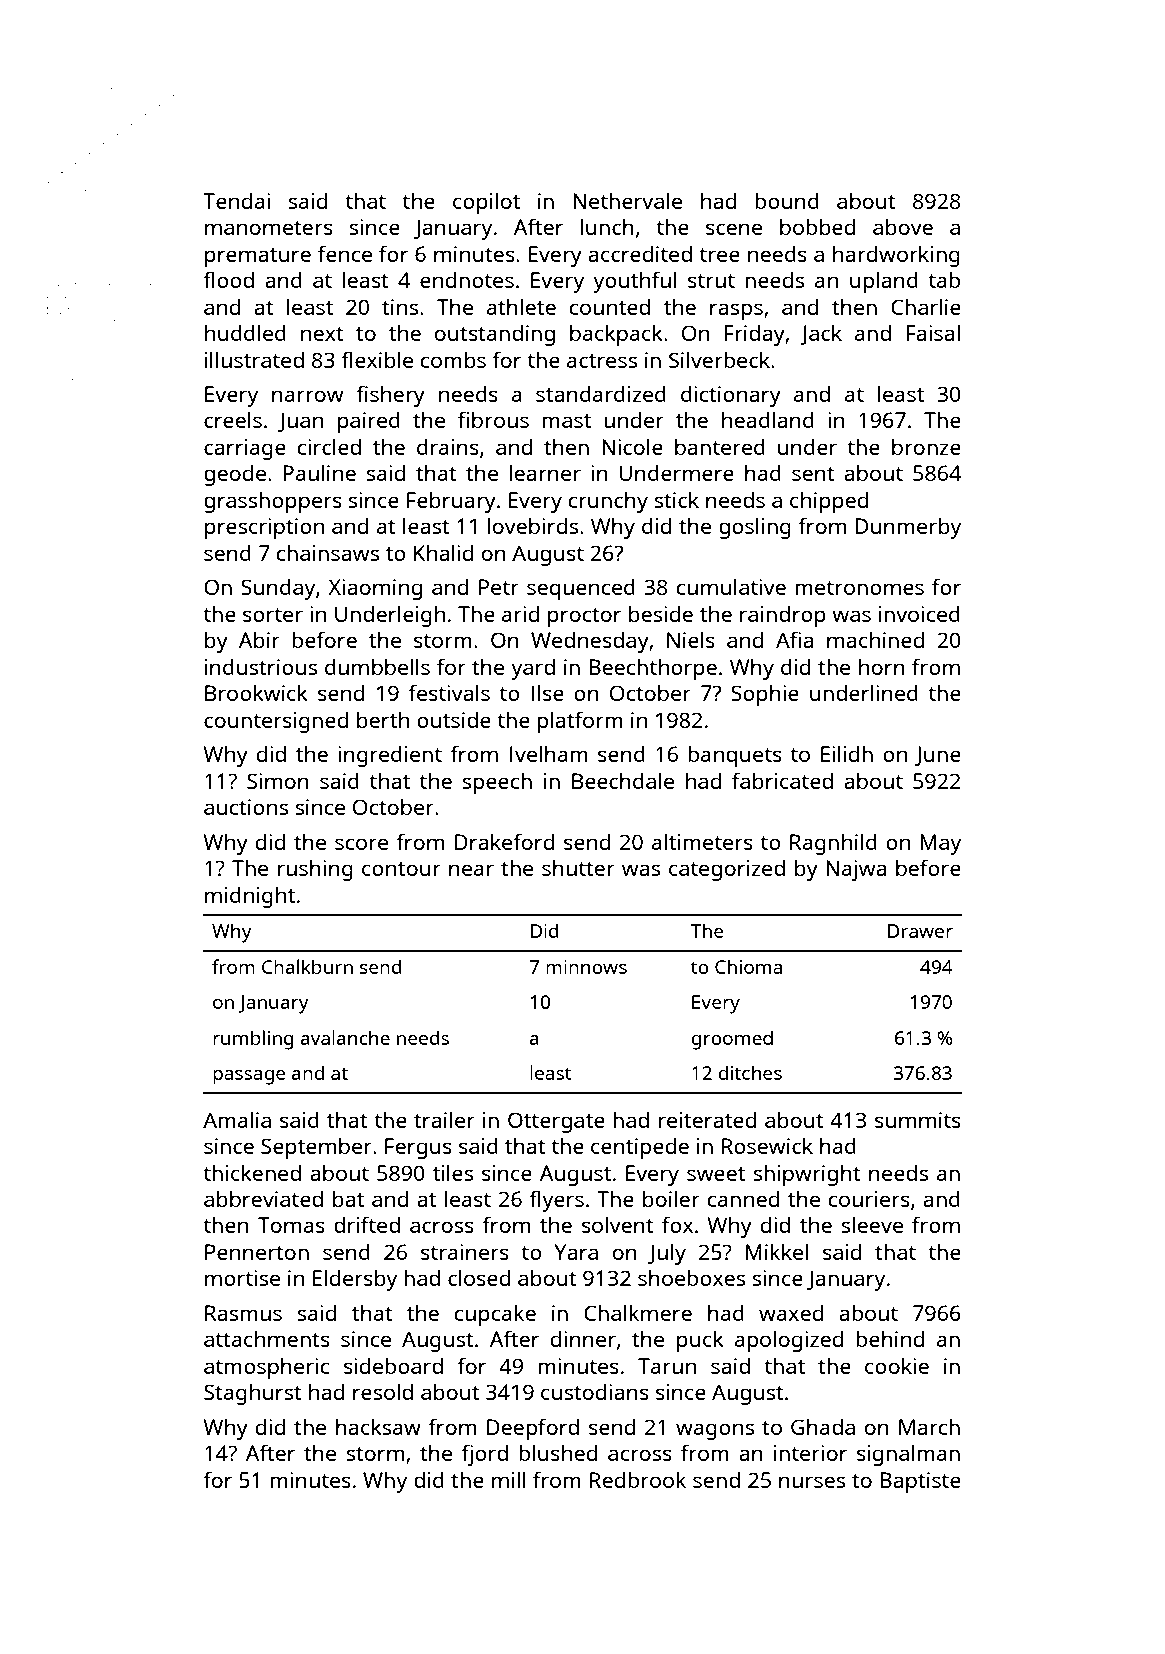  What do you see at coordinates (627, 200) in the screenshot?
I see `Nethervale` at bounding box center [627, 200].
